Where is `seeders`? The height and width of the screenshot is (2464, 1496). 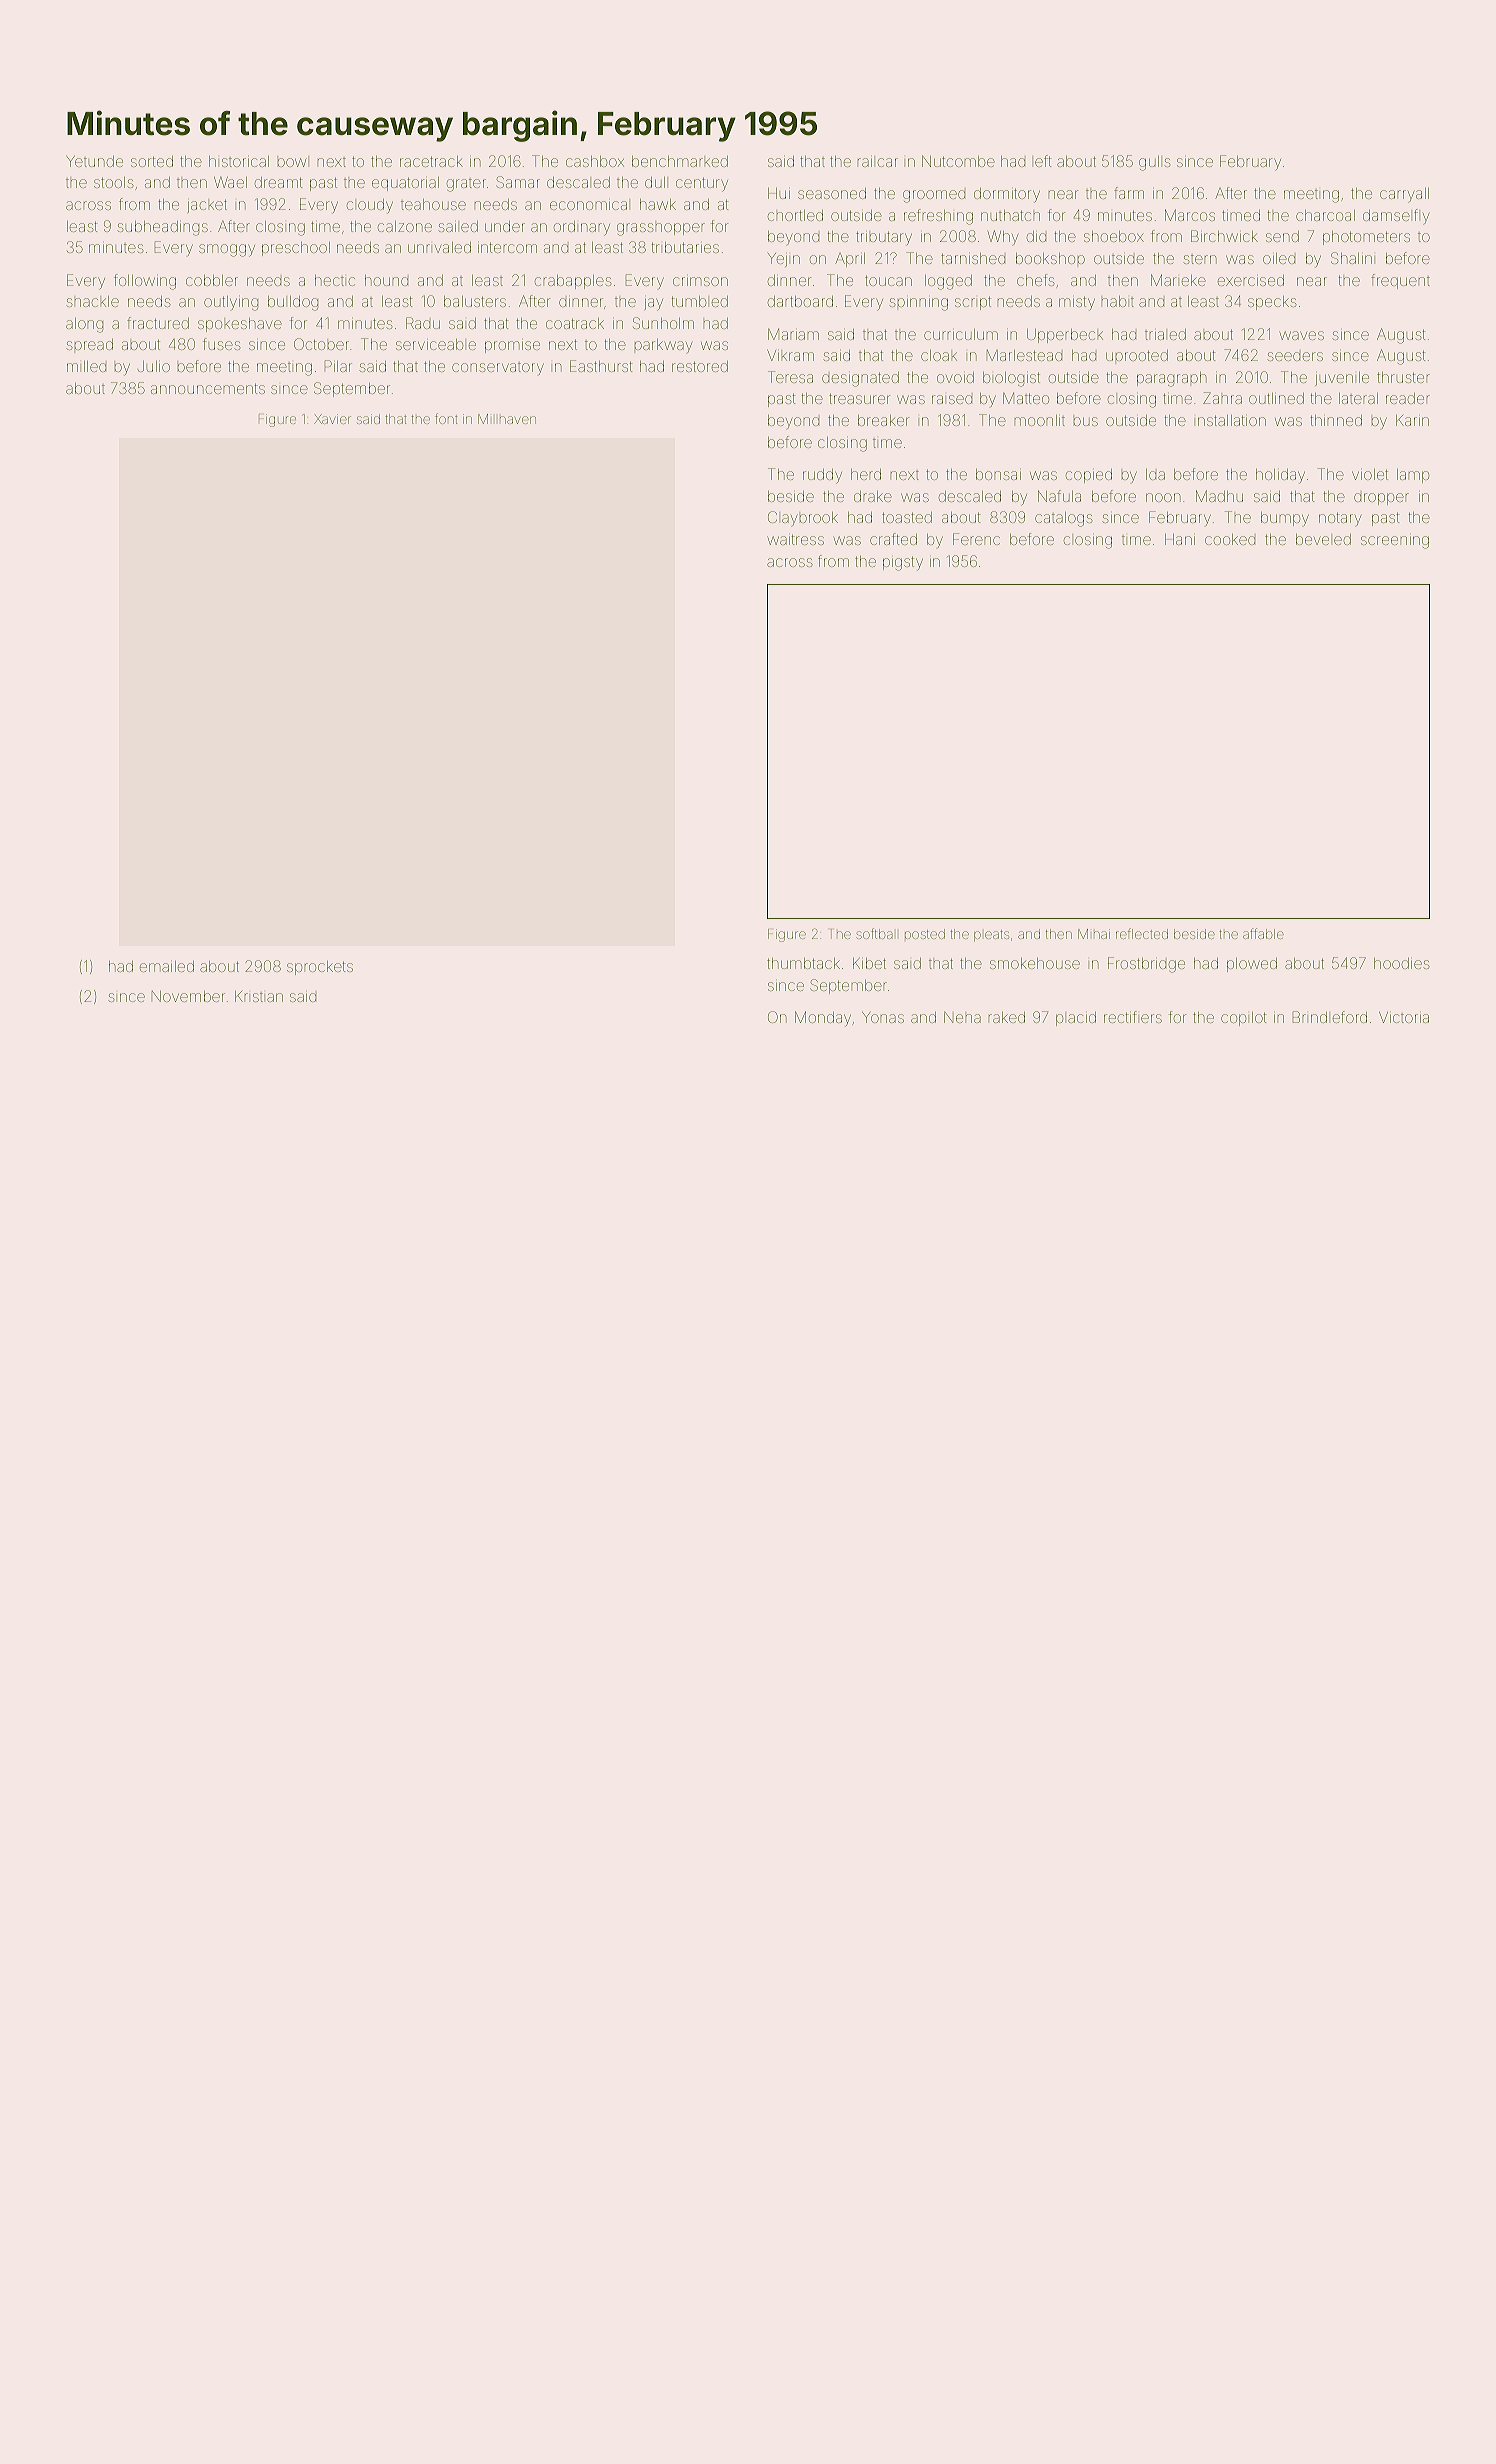 seeders is located at coordinates (1295, 356).
